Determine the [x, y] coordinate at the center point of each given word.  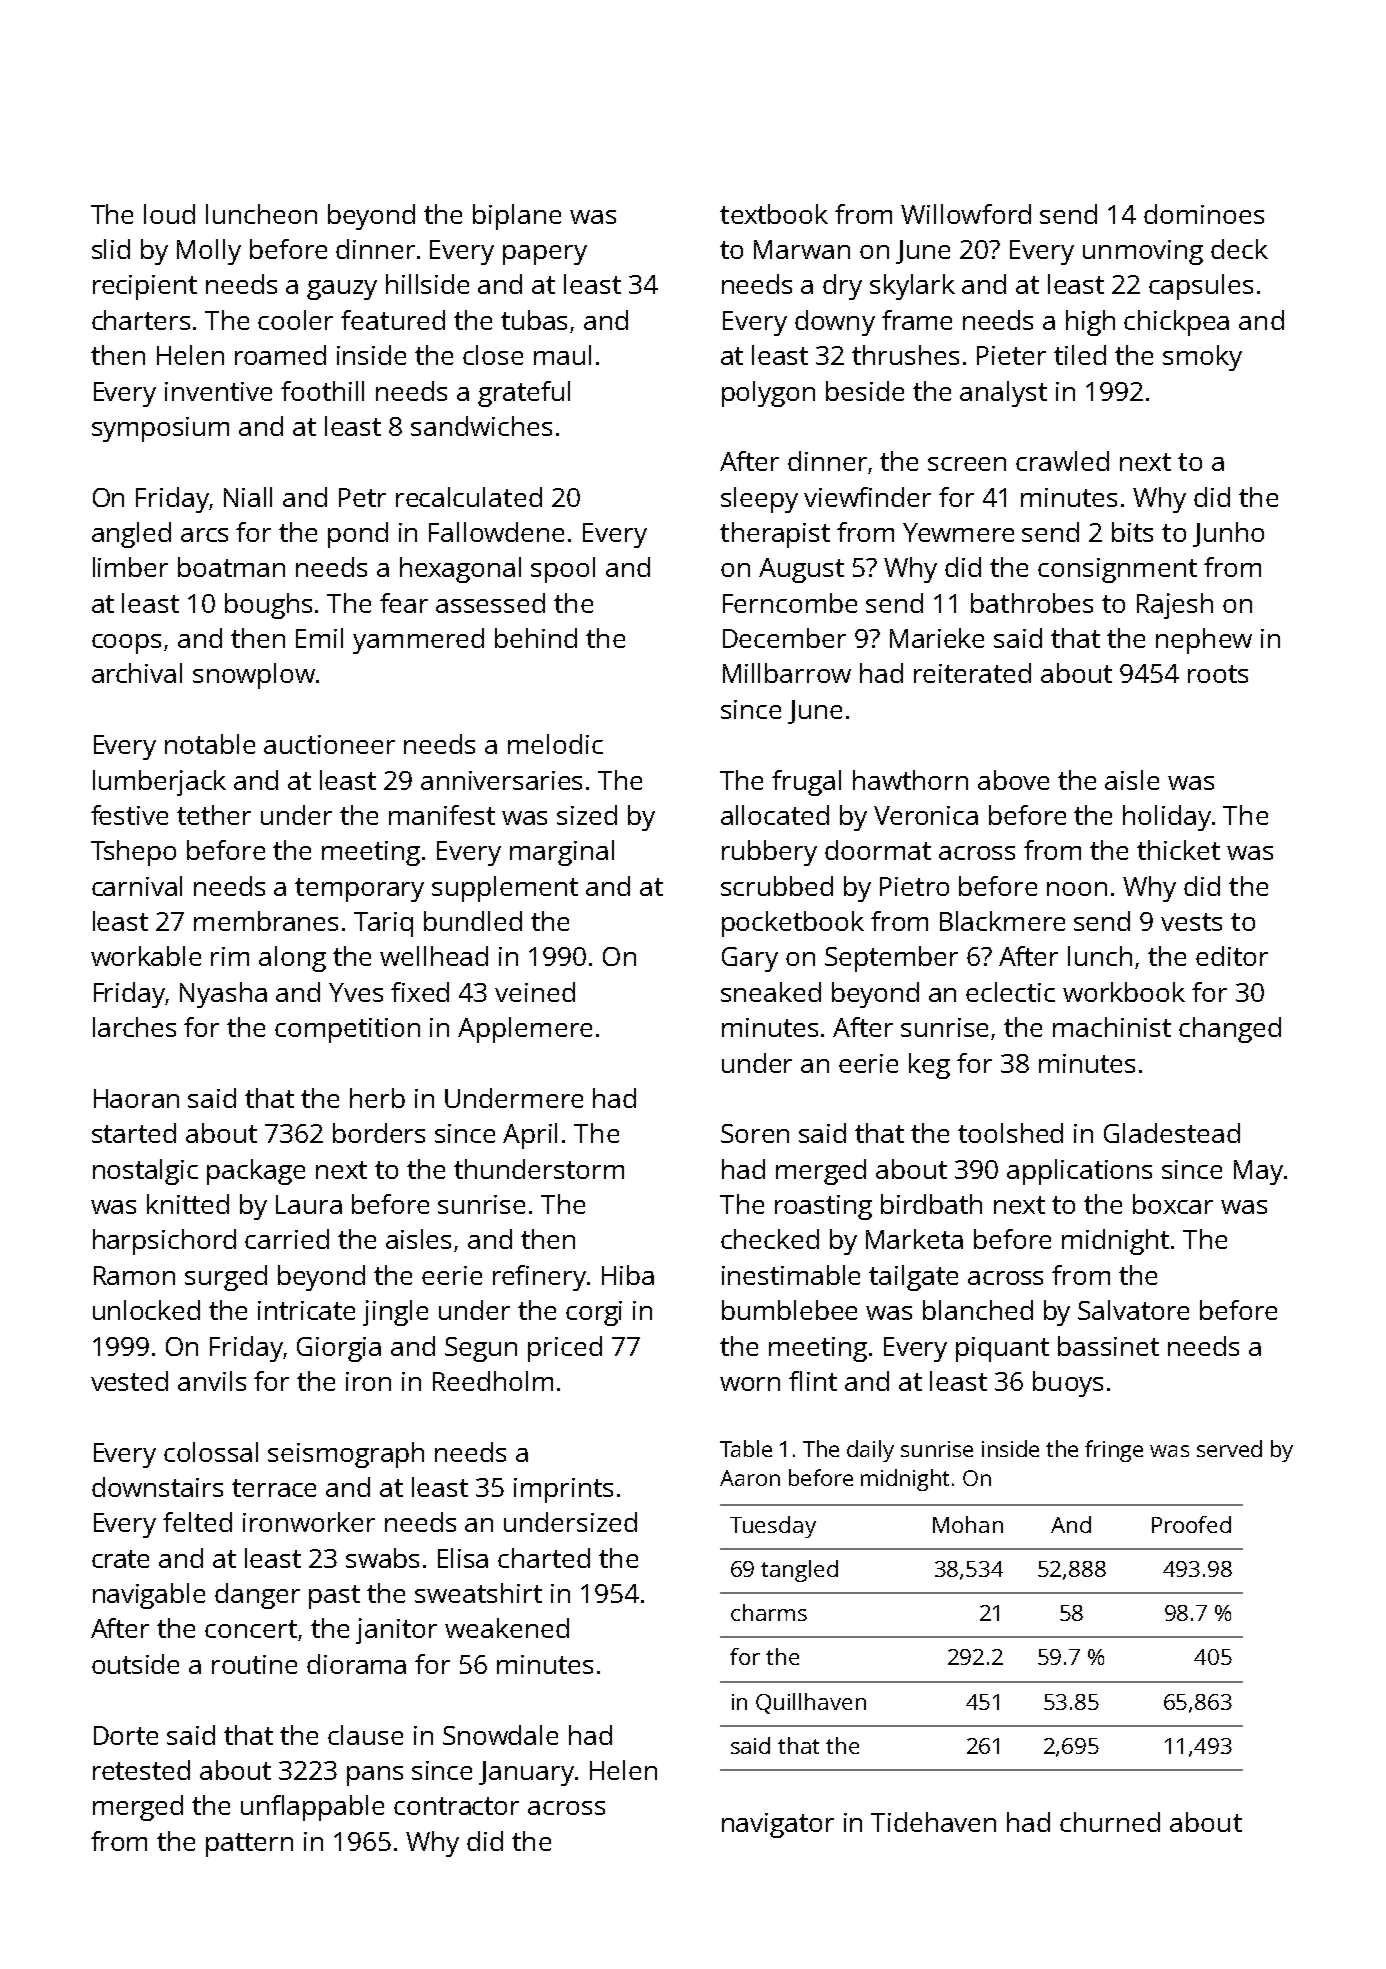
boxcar [1173, 1204]
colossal [211, 1452]
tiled [1080, 355]
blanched [978, 1310]
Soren [755, 1133]
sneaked [771, 992]
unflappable [312, 1808]
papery [545, 255]
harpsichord [164, 1242]
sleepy [759, 500]
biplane [517, 217]
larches [134, 1027]
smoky [1202, 358]
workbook [1124, 992]
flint [813, 1381]
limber [130, 567]
